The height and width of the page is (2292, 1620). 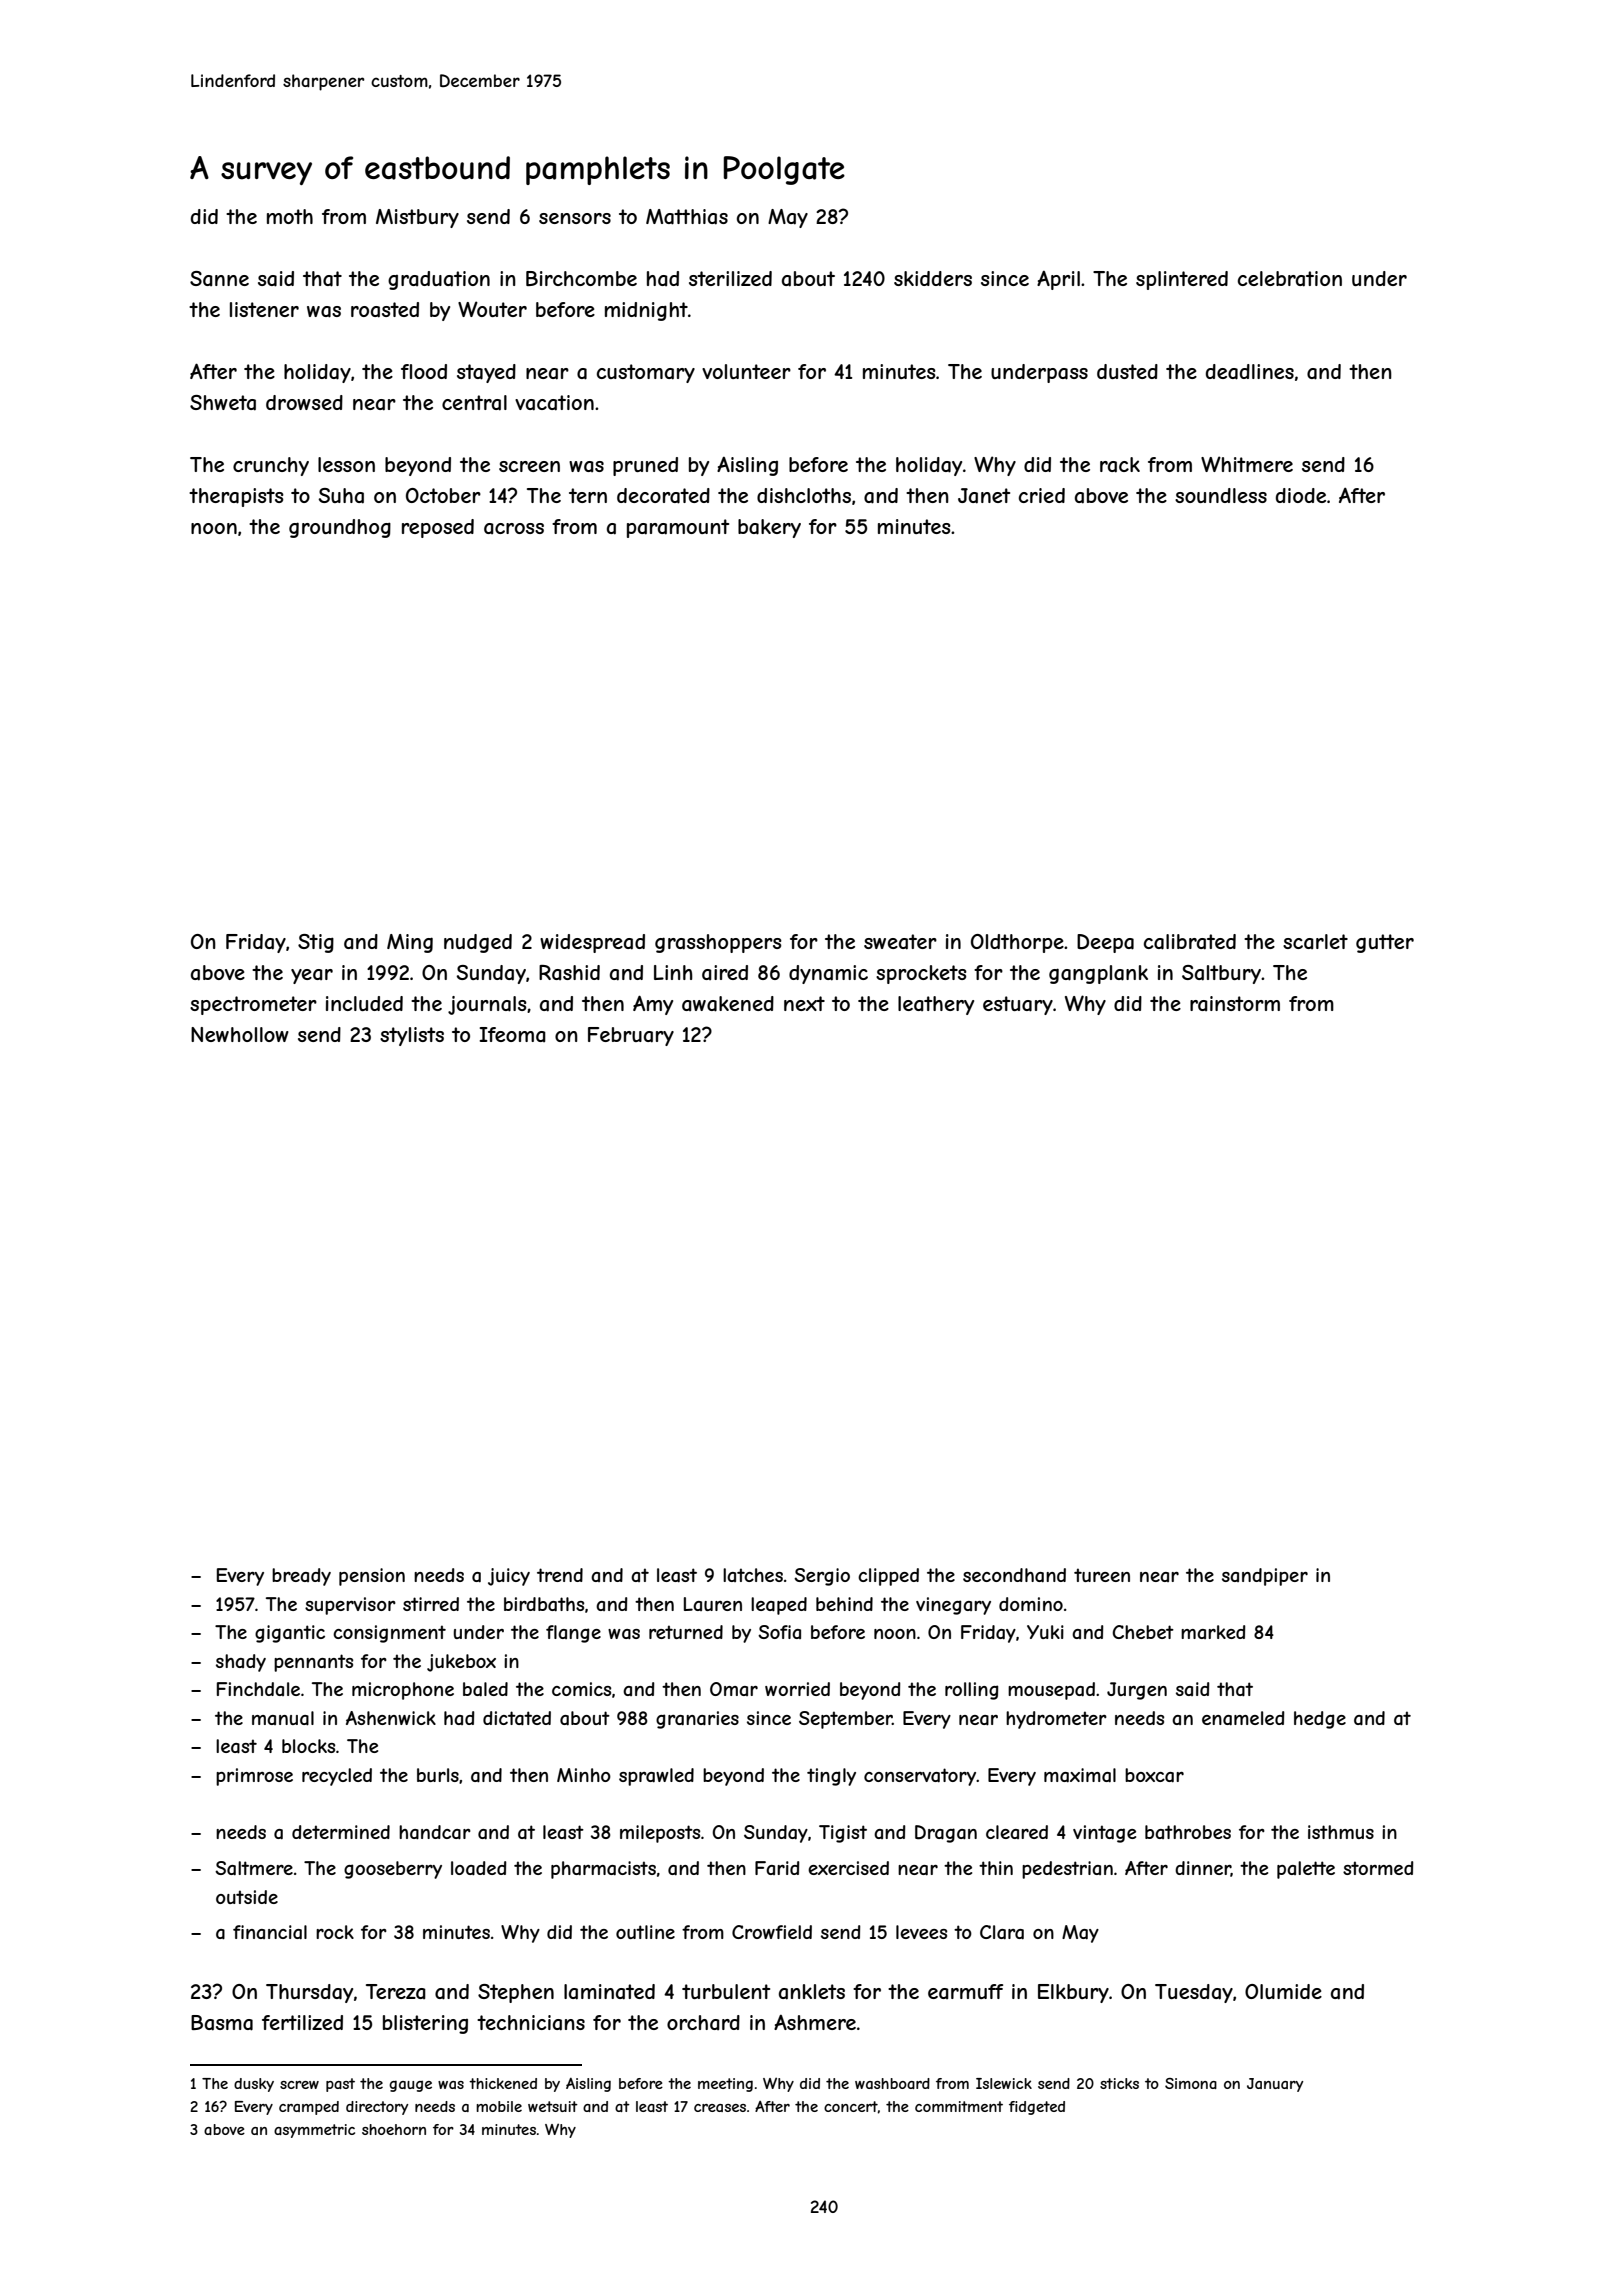 What do you see at coordinates (301, 1577) in the page?
I see `bready` at bounding box center [301, 1577].
